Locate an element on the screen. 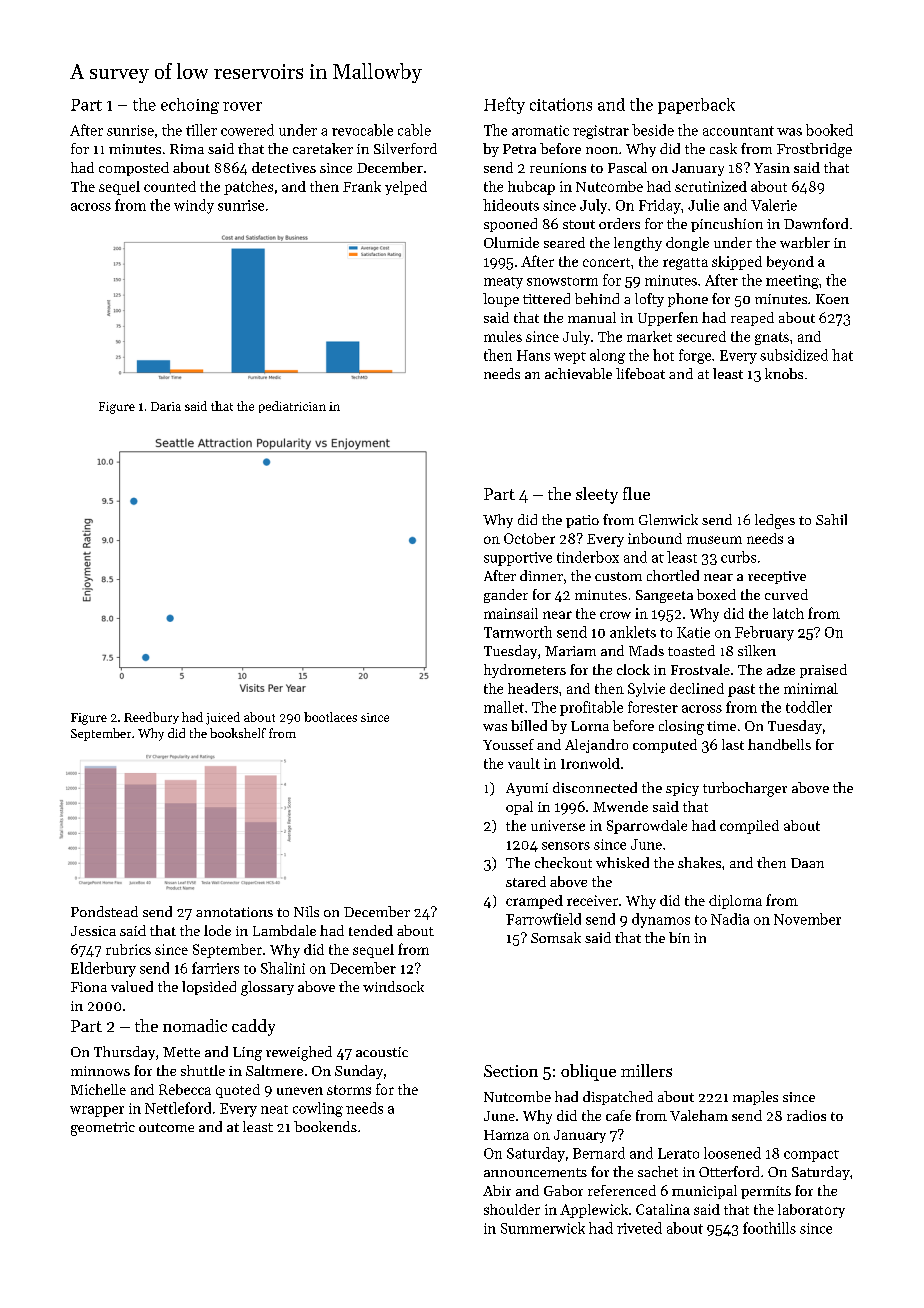  paperback is located at coordinates (696, 106).
